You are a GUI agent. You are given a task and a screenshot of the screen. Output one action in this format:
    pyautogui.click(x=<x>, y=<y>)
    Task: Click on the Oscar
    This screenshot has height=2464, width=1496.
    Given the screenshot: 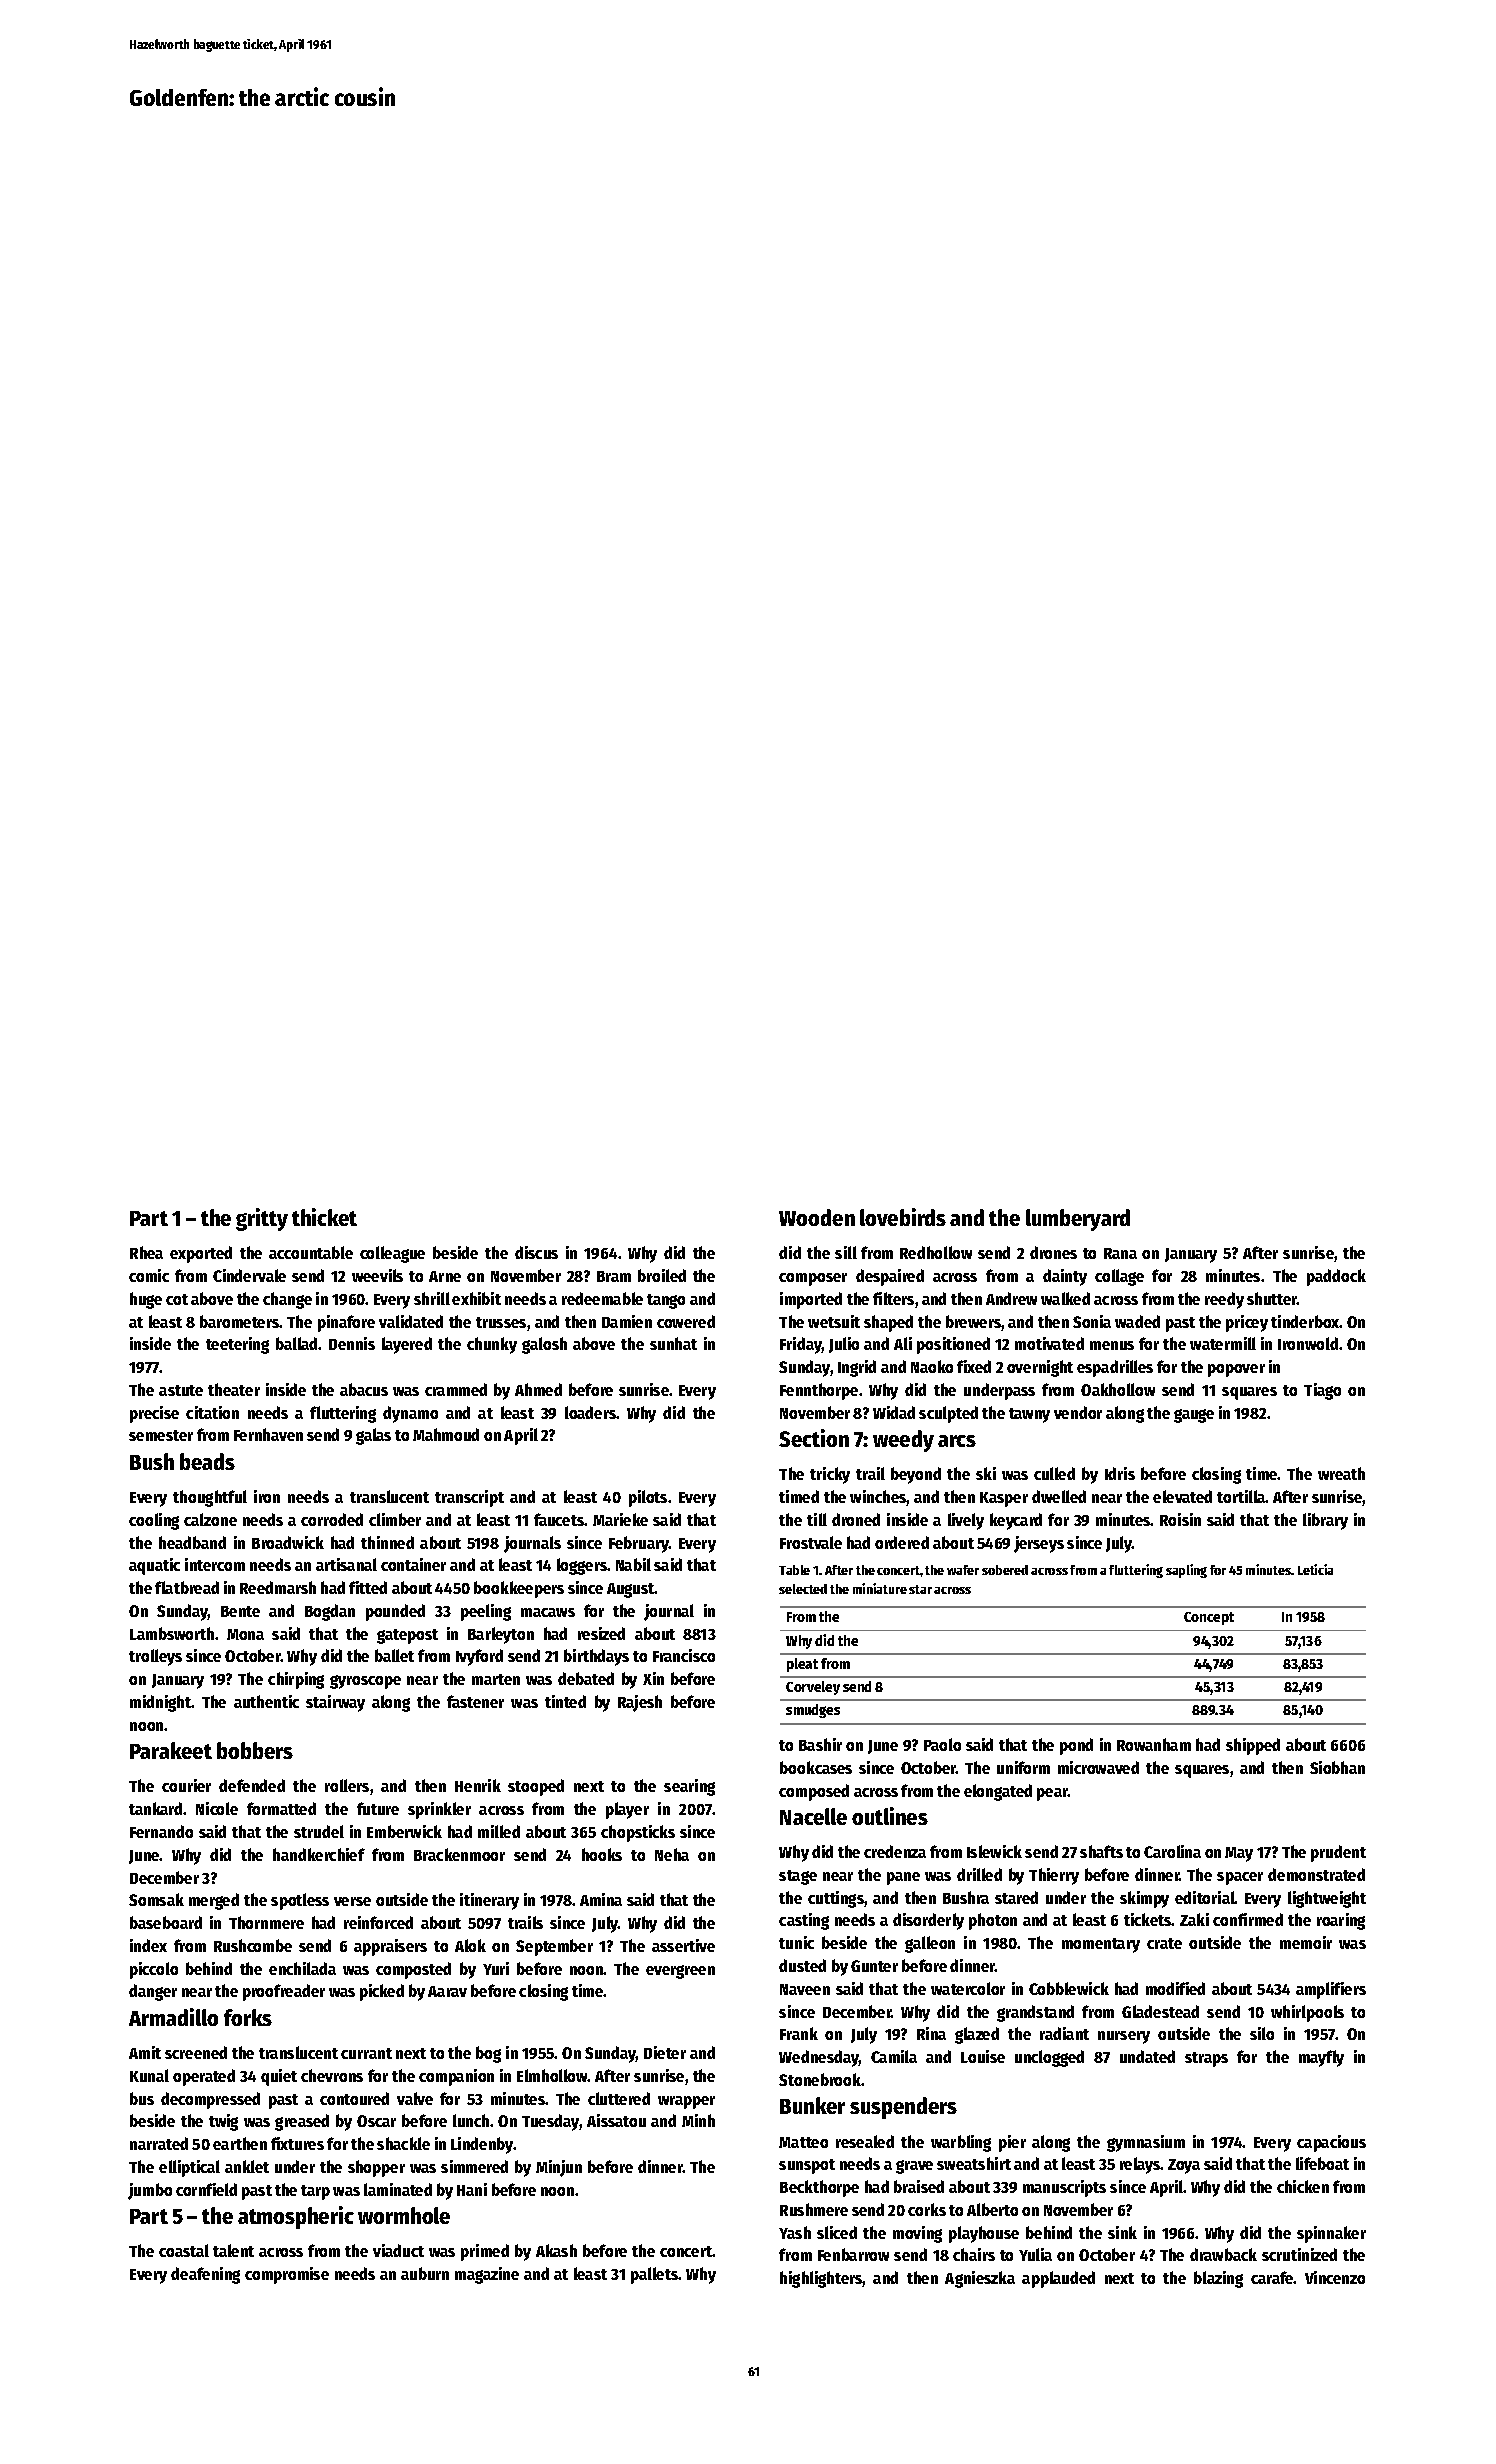 What is the action you would take?
    pyautogui.click(x=376, y=2121)
